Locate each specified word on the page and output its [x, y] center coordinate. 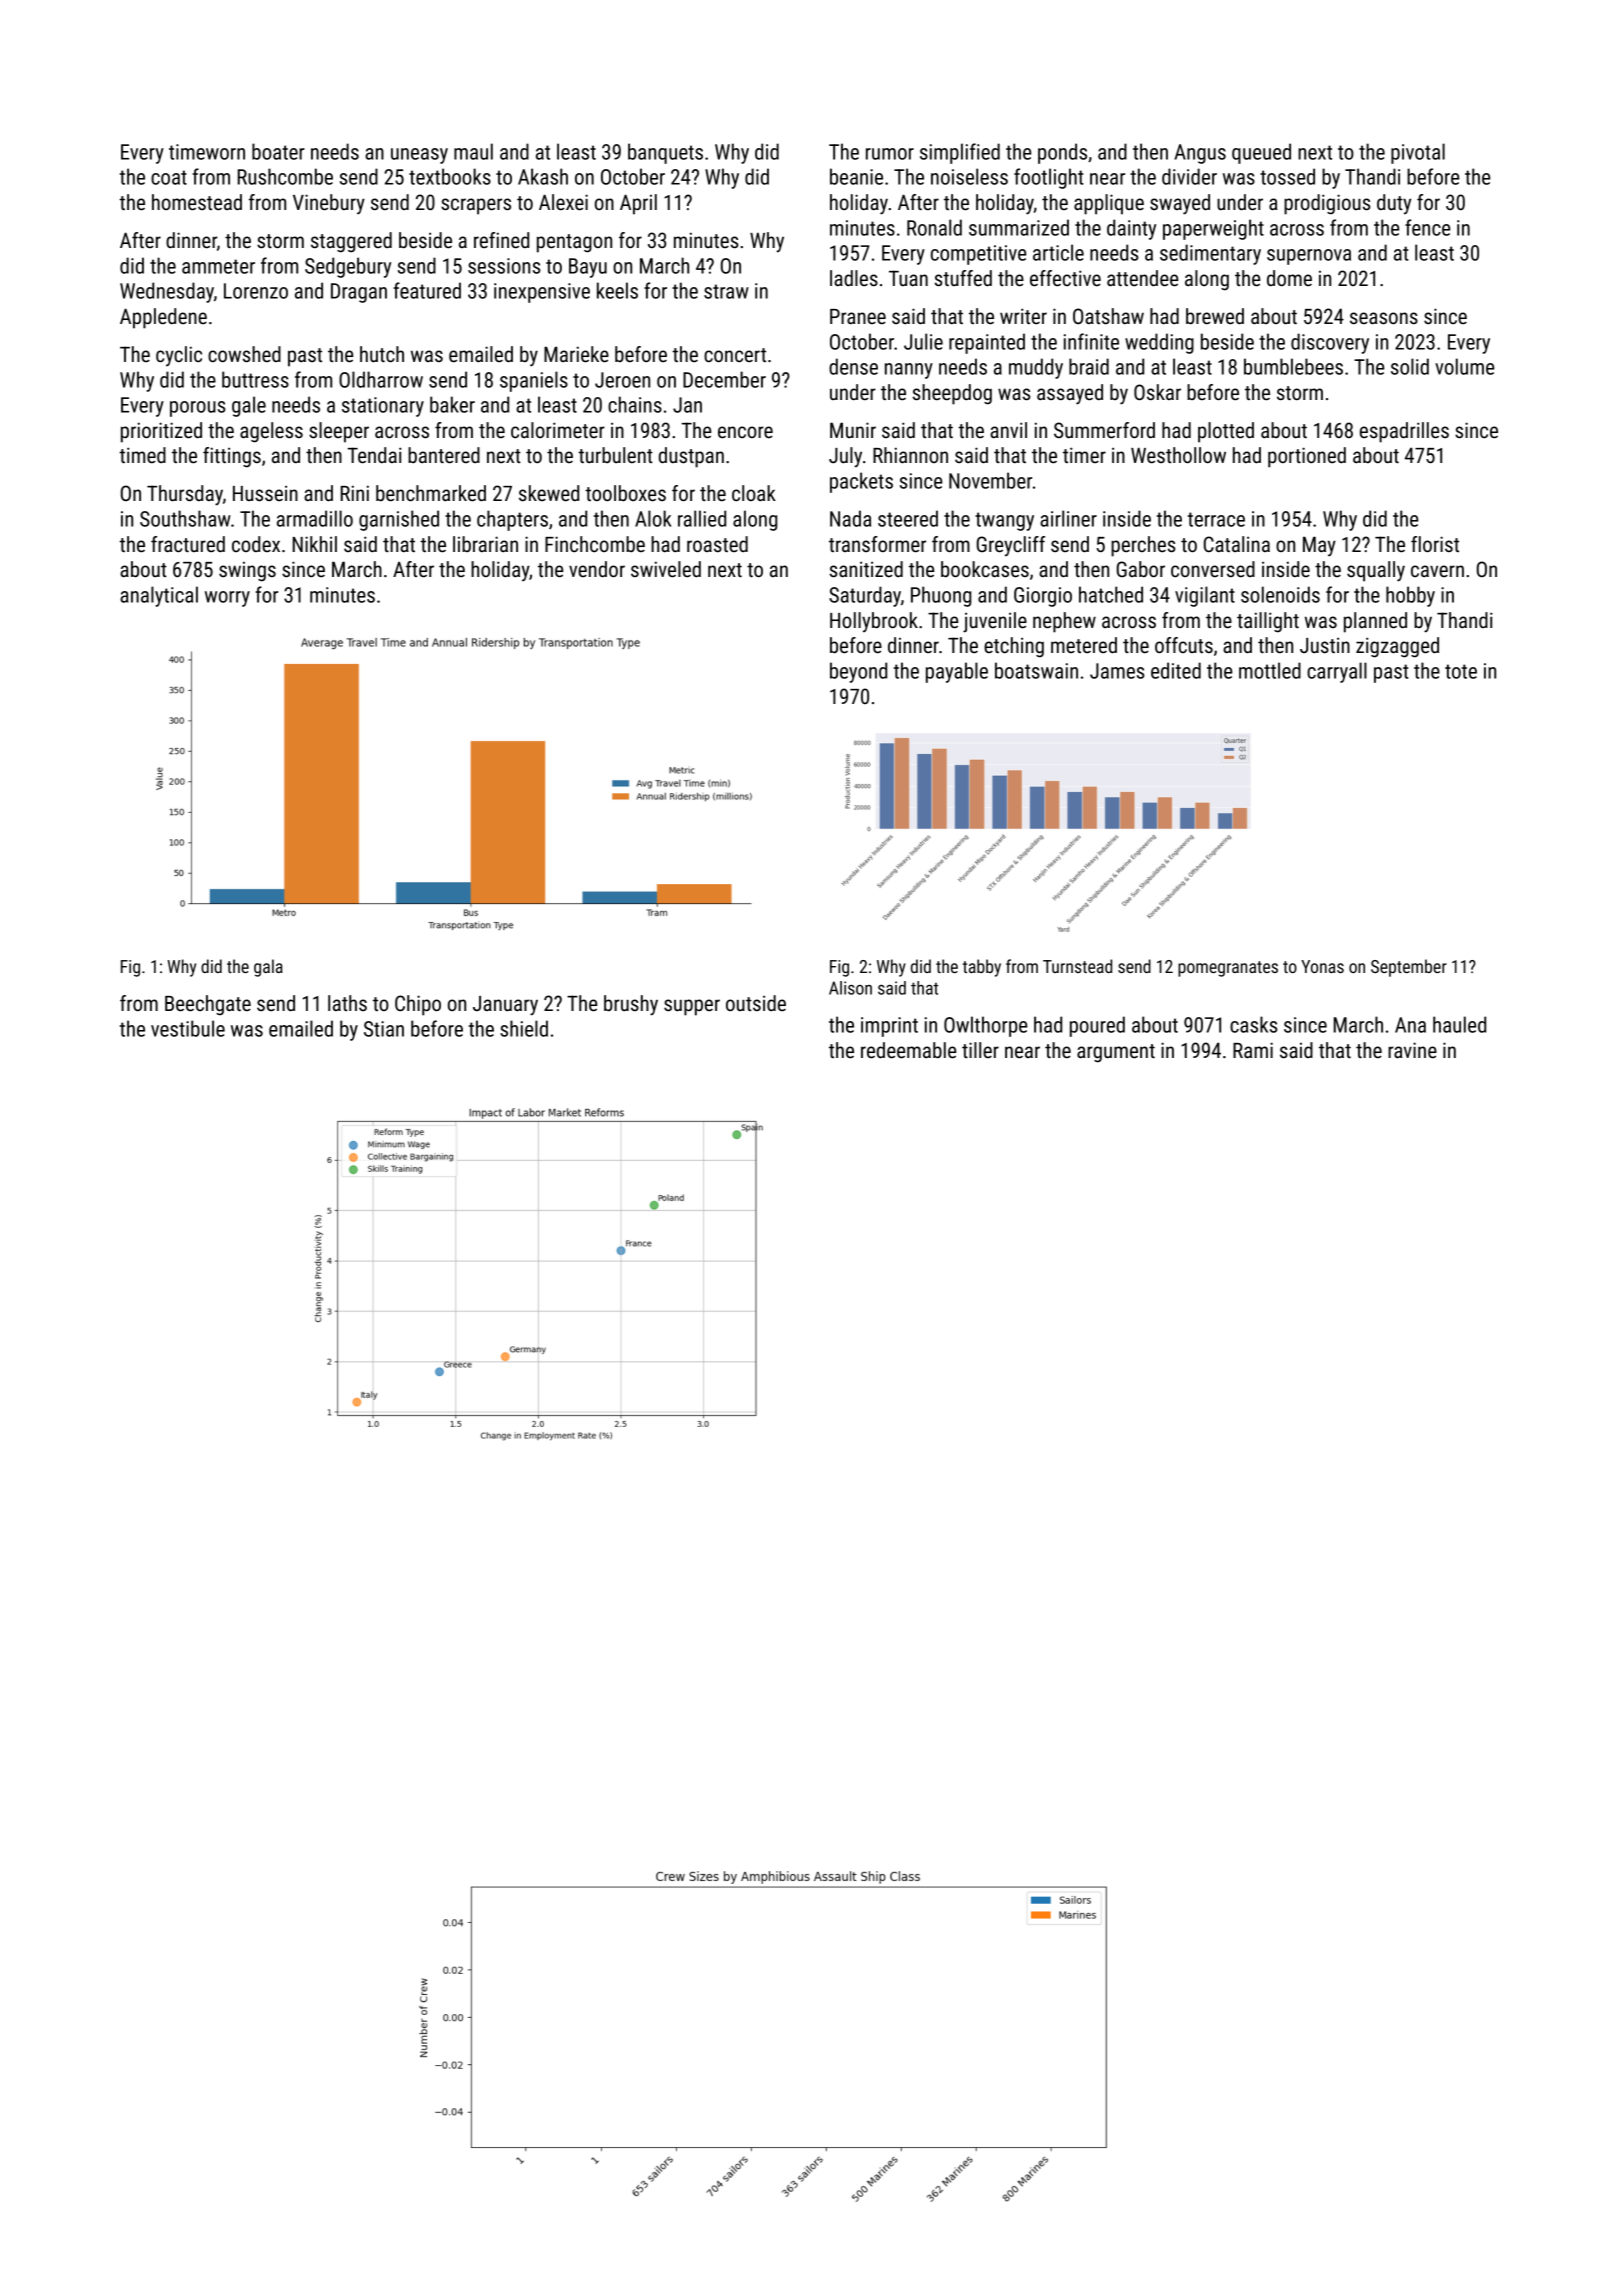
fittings [232, 457]
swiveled [666, 569]
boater [278, 151]
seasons [1384, 318]
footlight [1049, 178]
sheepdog [952, 394]
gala [268, 968]
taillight [1268, 622]
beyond [858, 672]
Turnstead [1077, 966]
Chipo [418, 1005]
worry [227, 599]
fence [1427, 227]
